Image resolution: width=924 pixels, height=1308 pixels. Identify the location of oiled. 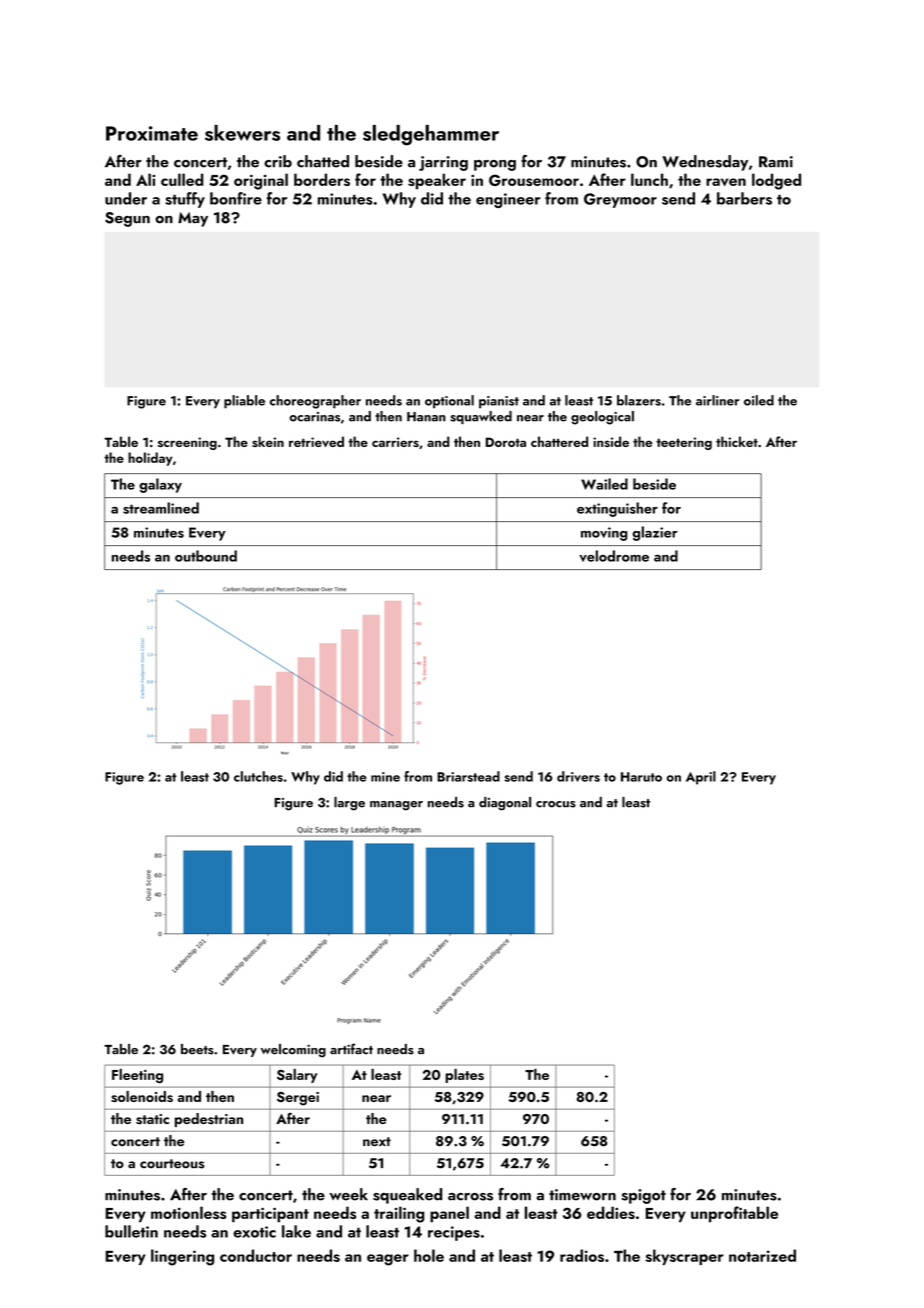
(759, 400).
